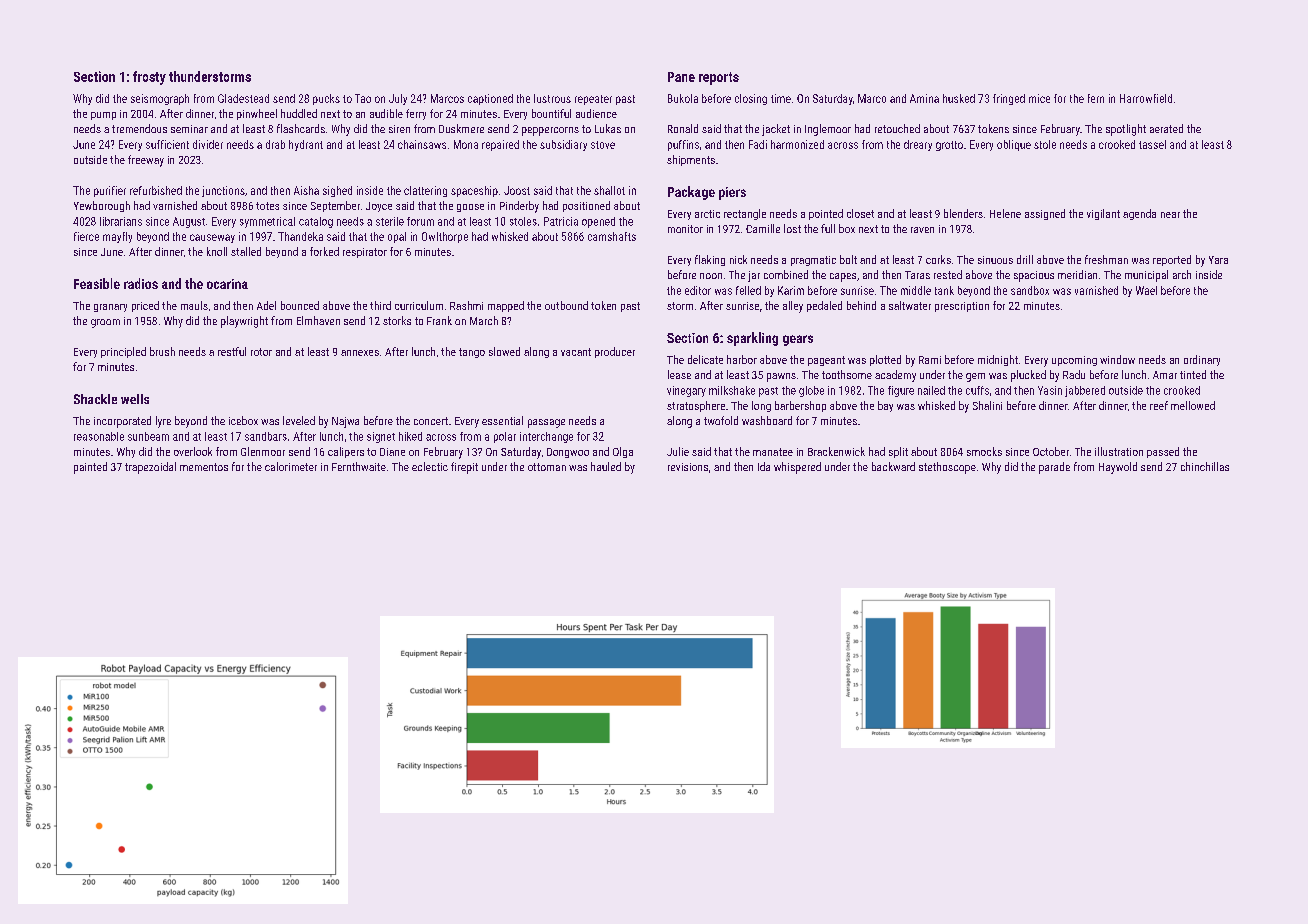 The image size is (1308, 924). Describe the element at coordinates (490, 99) in the screenshot. I see `captioned` at that location.
